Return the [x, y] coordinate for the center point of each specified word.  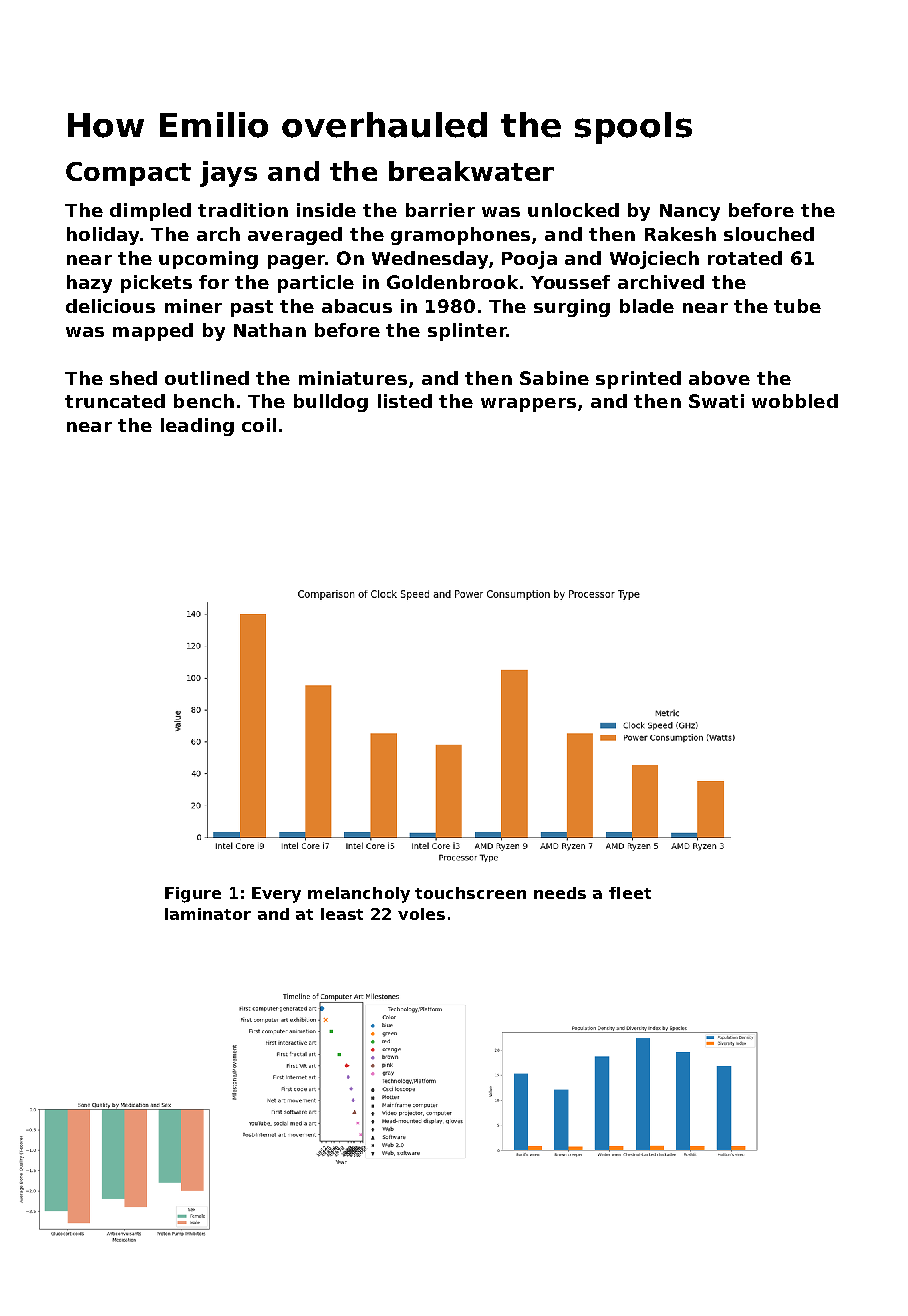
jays [228, 174]
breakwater [471, 171]
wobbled [795, 401]
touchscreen [470, 893]
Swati [716, 401]
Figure [193, 895]
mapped [153, 332]
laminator [208, 914]
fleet [630, 893]
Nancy [690, 212]
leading [197, 427]
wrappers [528, 405]
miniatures [353, 378]
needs [560, 893]
